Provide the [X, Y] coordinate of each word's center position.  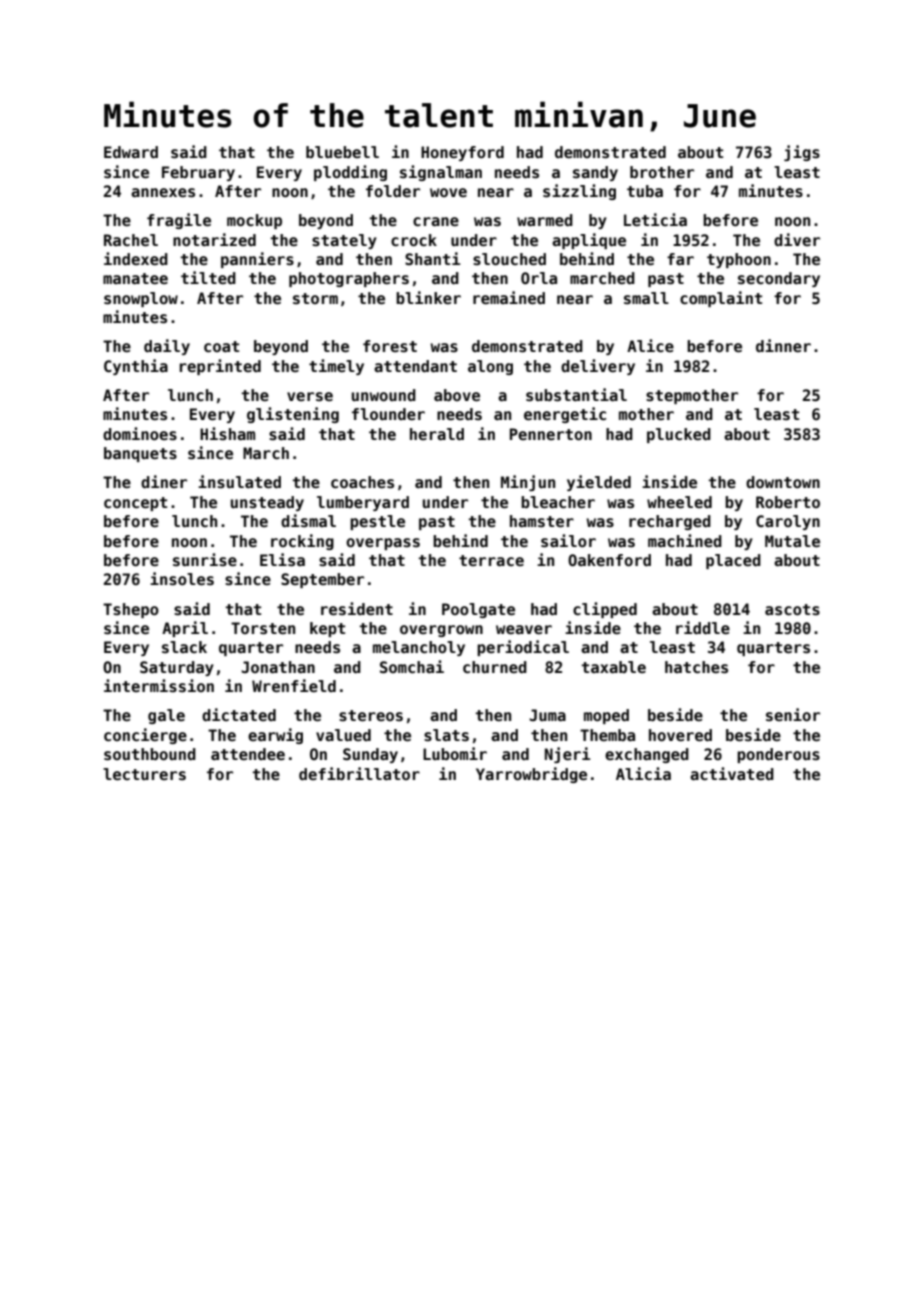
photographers [349, 279]
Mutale [792, 541]
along [490, 367]
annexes [163, 193]
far [680, 259]
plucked [679, 435]
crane [436, 222]
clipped [605, 610]
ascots [792, 610]
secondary [779, 279]
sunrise [205, 560]
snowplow [141, 299]
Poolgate [478, 610]
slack [184, 647]
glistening [293, 415]
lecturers [144, 774]
